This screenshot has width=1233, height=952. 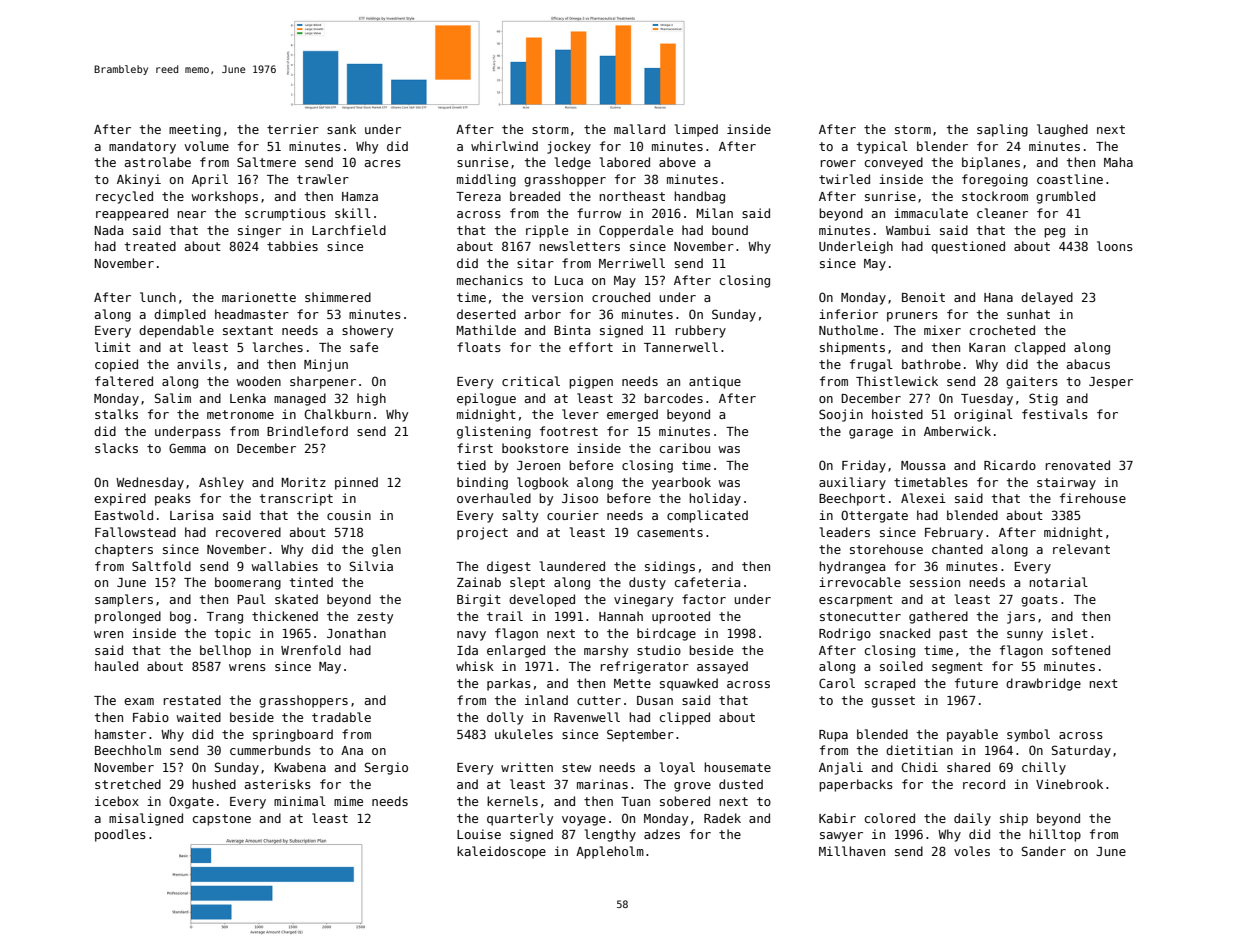 What do you see at coordinates (150, 246) in the screenshot?
I see `treated` at bounding box center [150, 246].
